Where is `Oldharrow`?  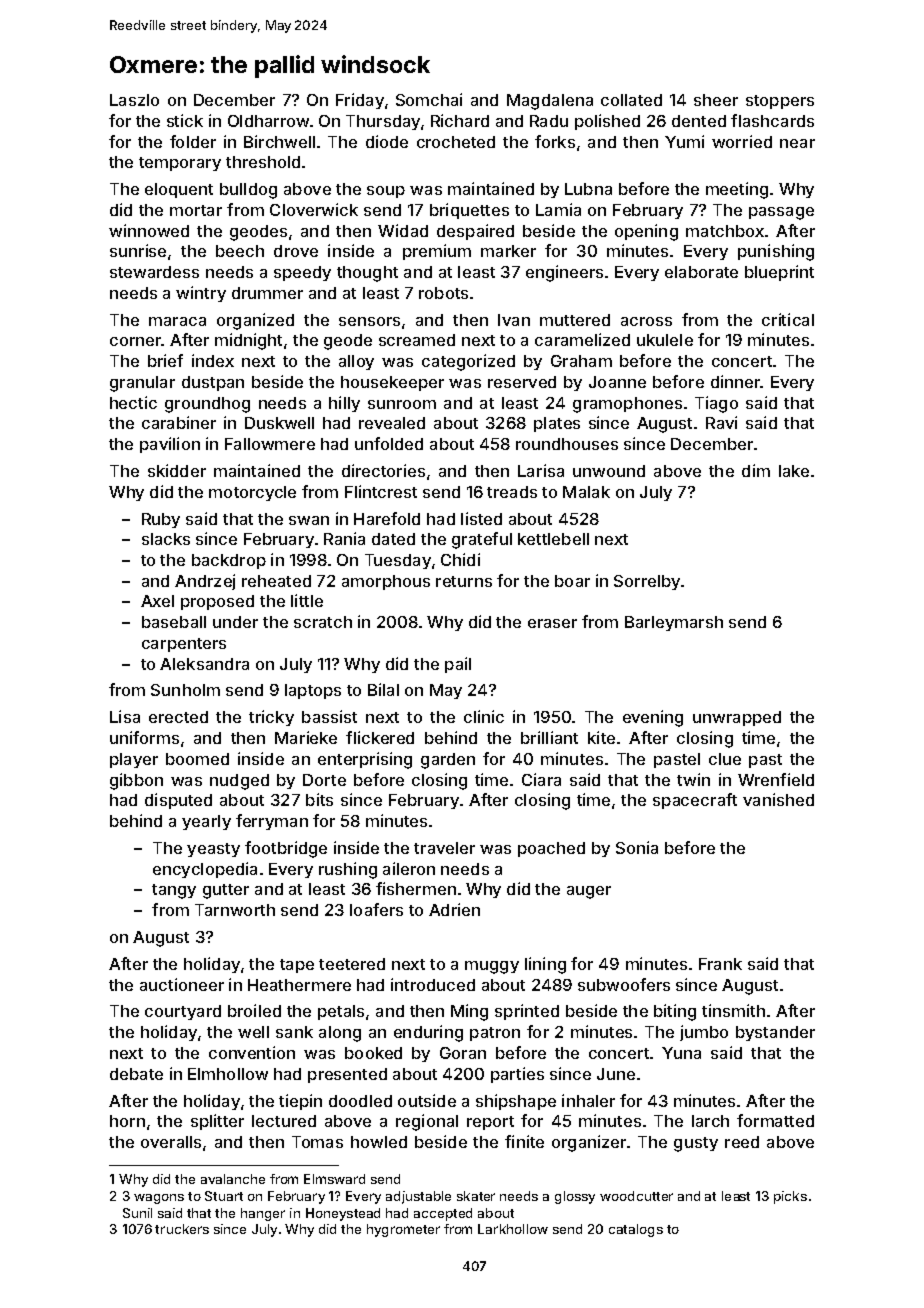 Oldharrow is located at coordinates (268, 121).
